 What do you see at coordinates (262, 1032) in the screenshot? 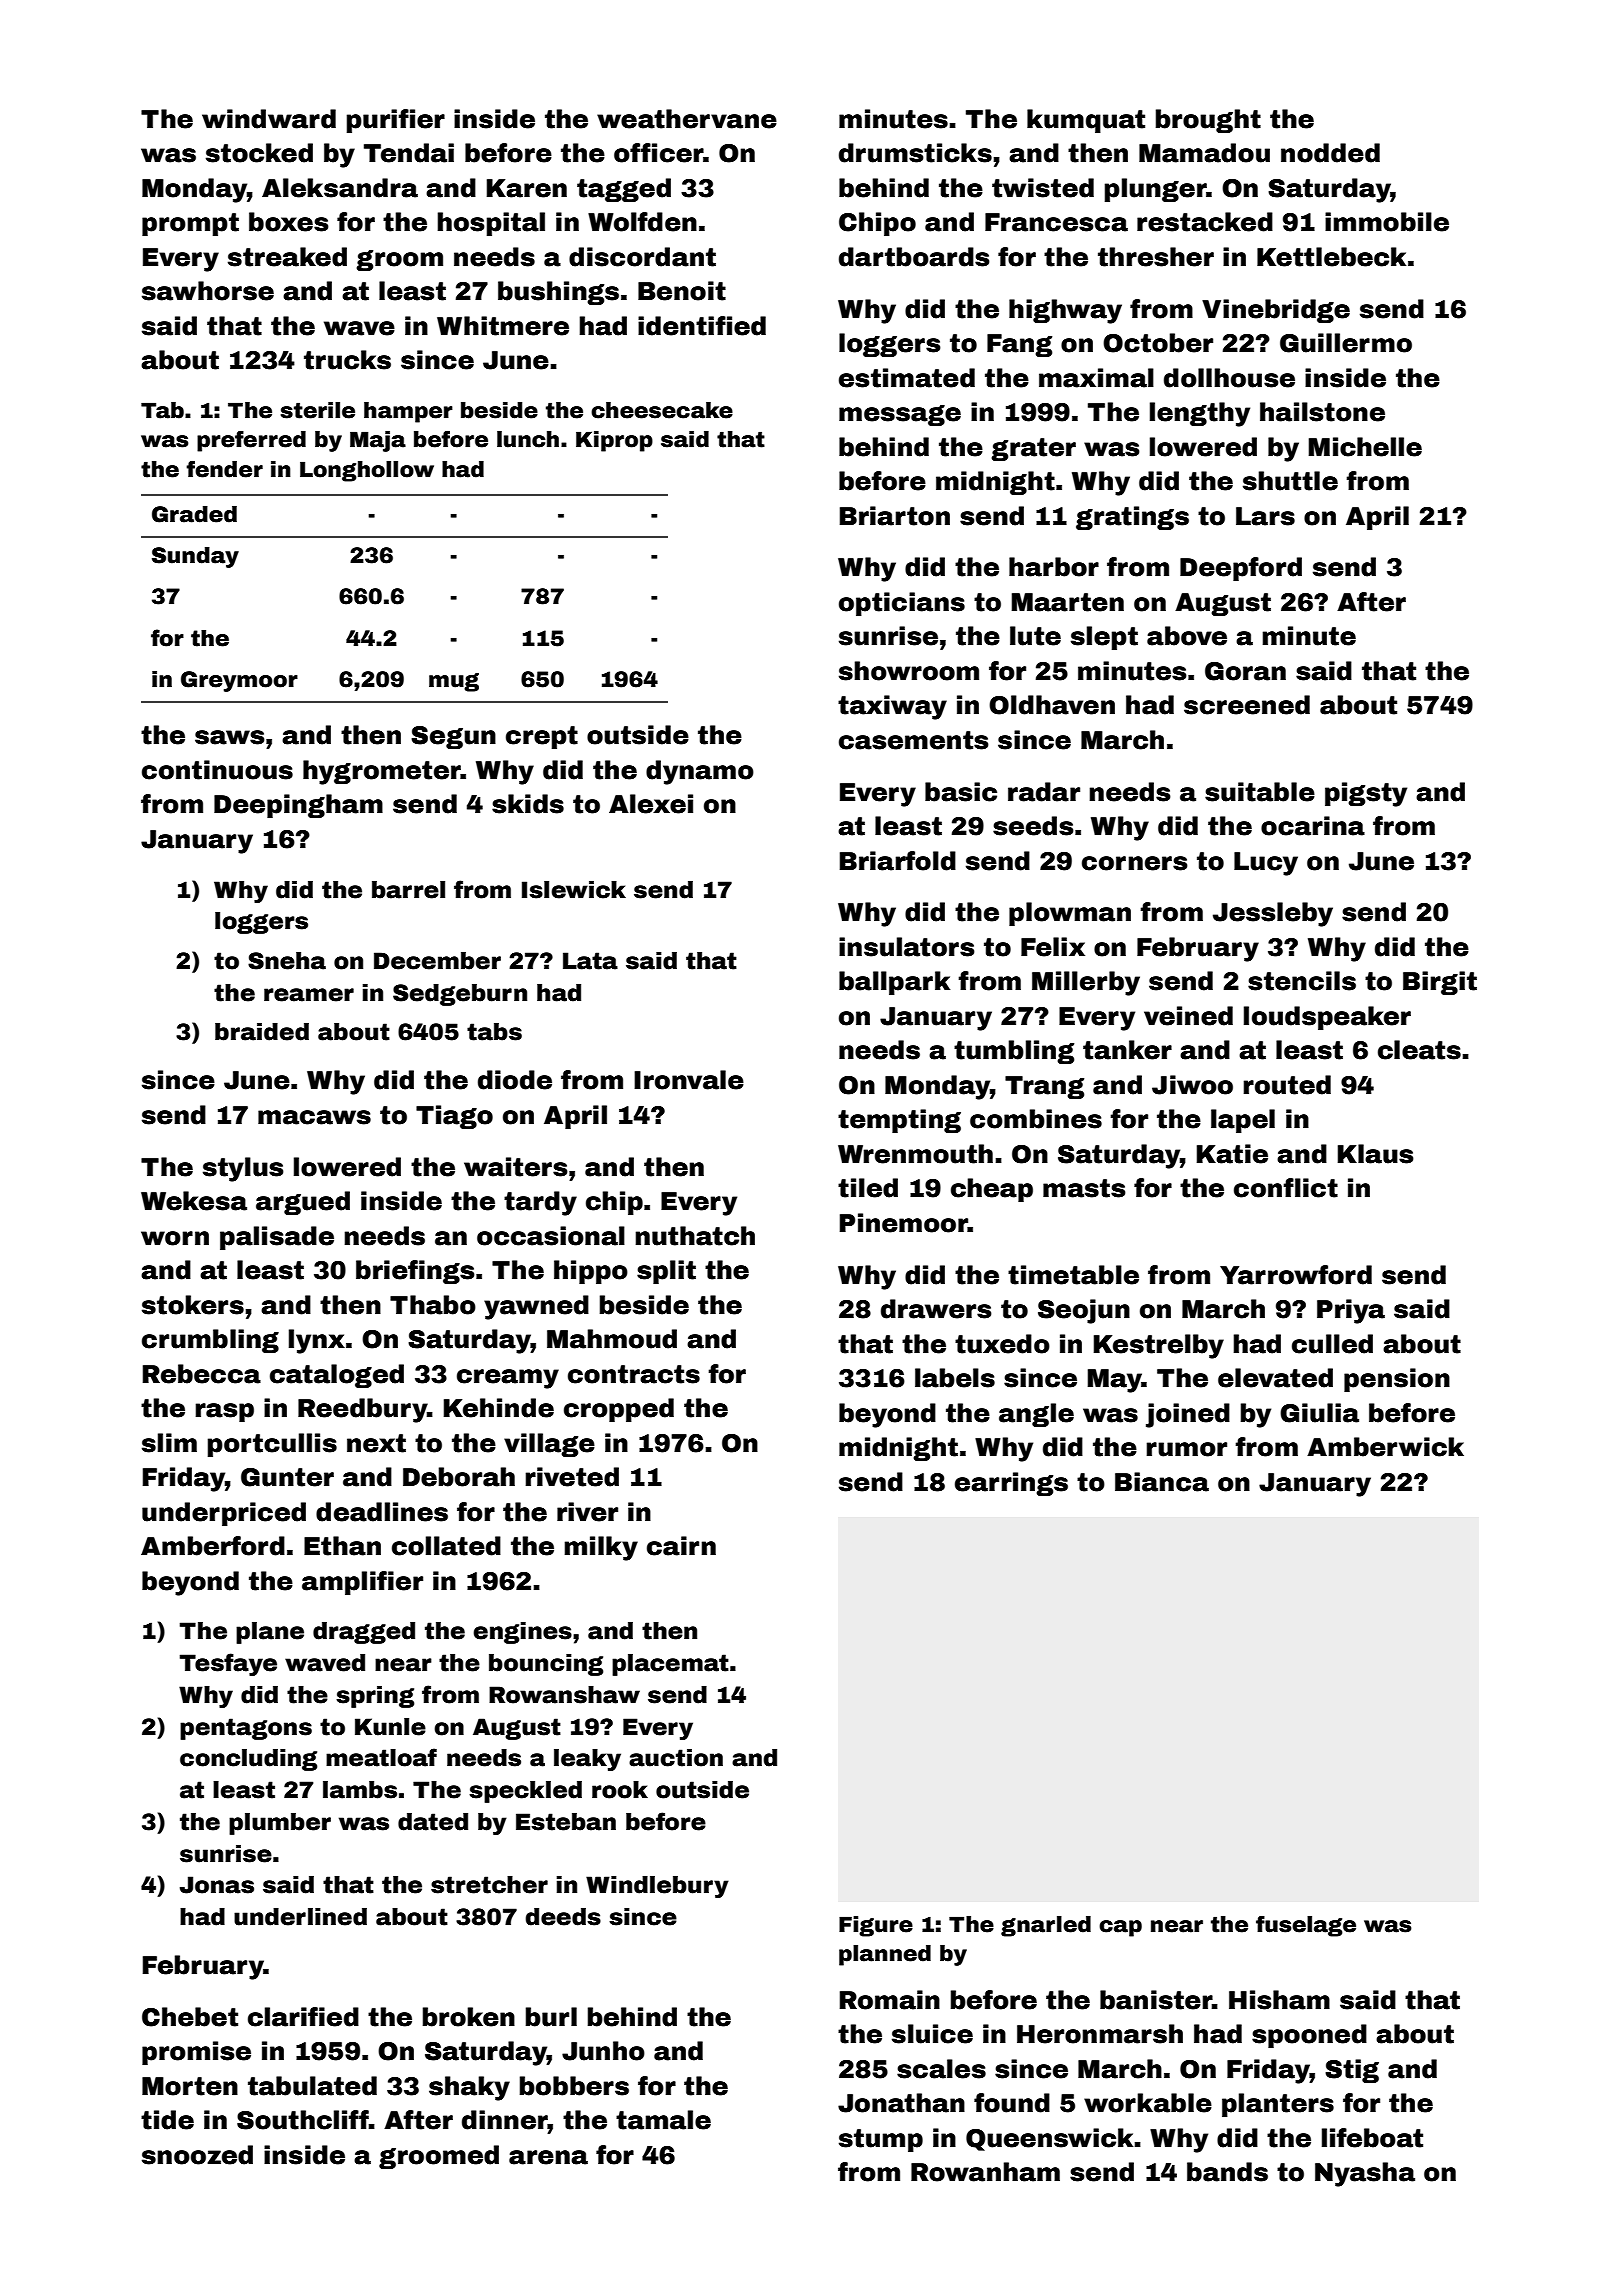
I see `braided` at bounding box center [262, 1032].
